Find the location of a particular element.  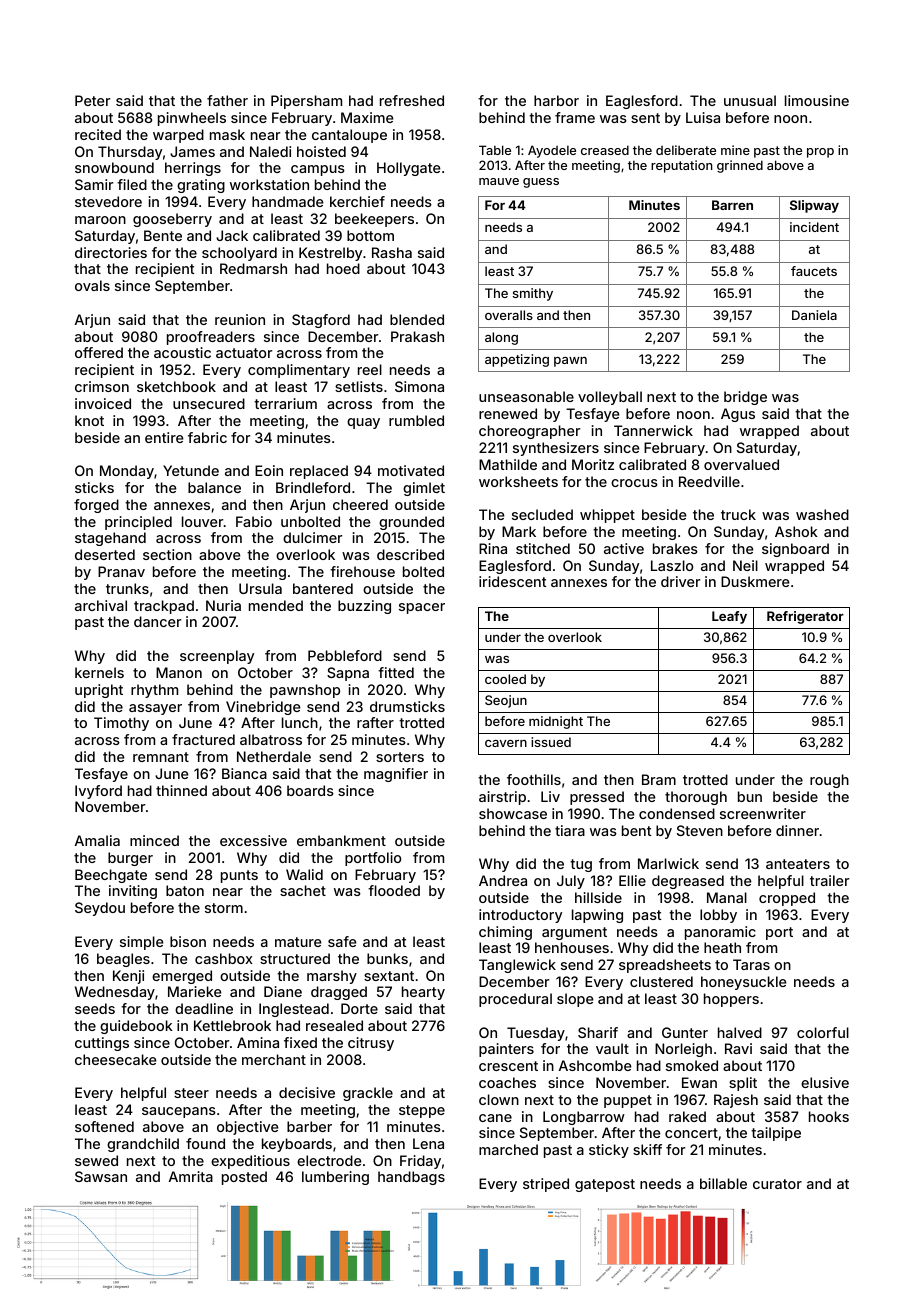

Luisa is located at coordinates (703, 117).
